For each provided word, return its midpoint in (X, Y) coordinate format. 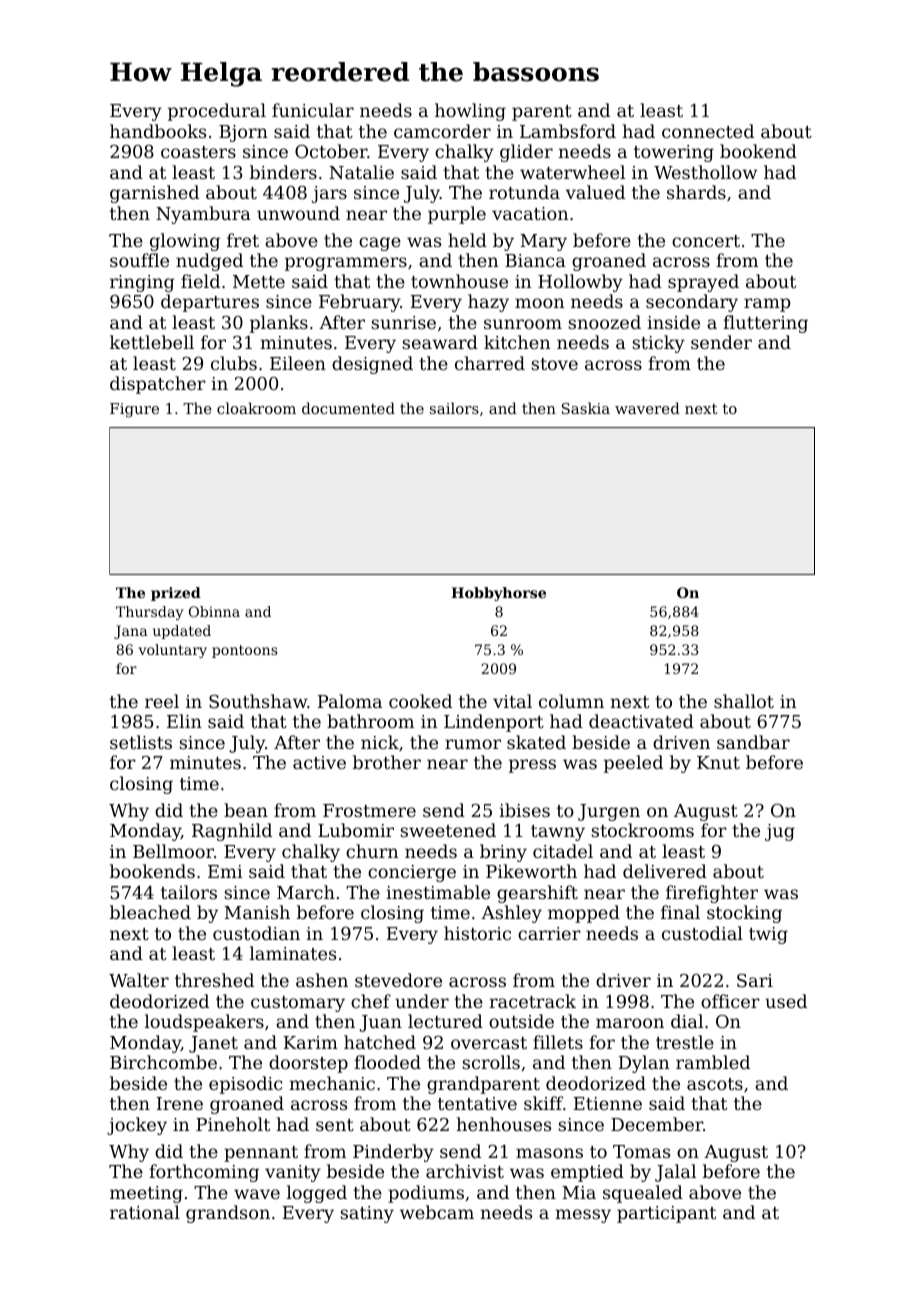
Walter (139, 980)
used (786, 1001)
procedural (217, 112)
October (331, 151)
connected (708, 131)
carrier (549, 933)
